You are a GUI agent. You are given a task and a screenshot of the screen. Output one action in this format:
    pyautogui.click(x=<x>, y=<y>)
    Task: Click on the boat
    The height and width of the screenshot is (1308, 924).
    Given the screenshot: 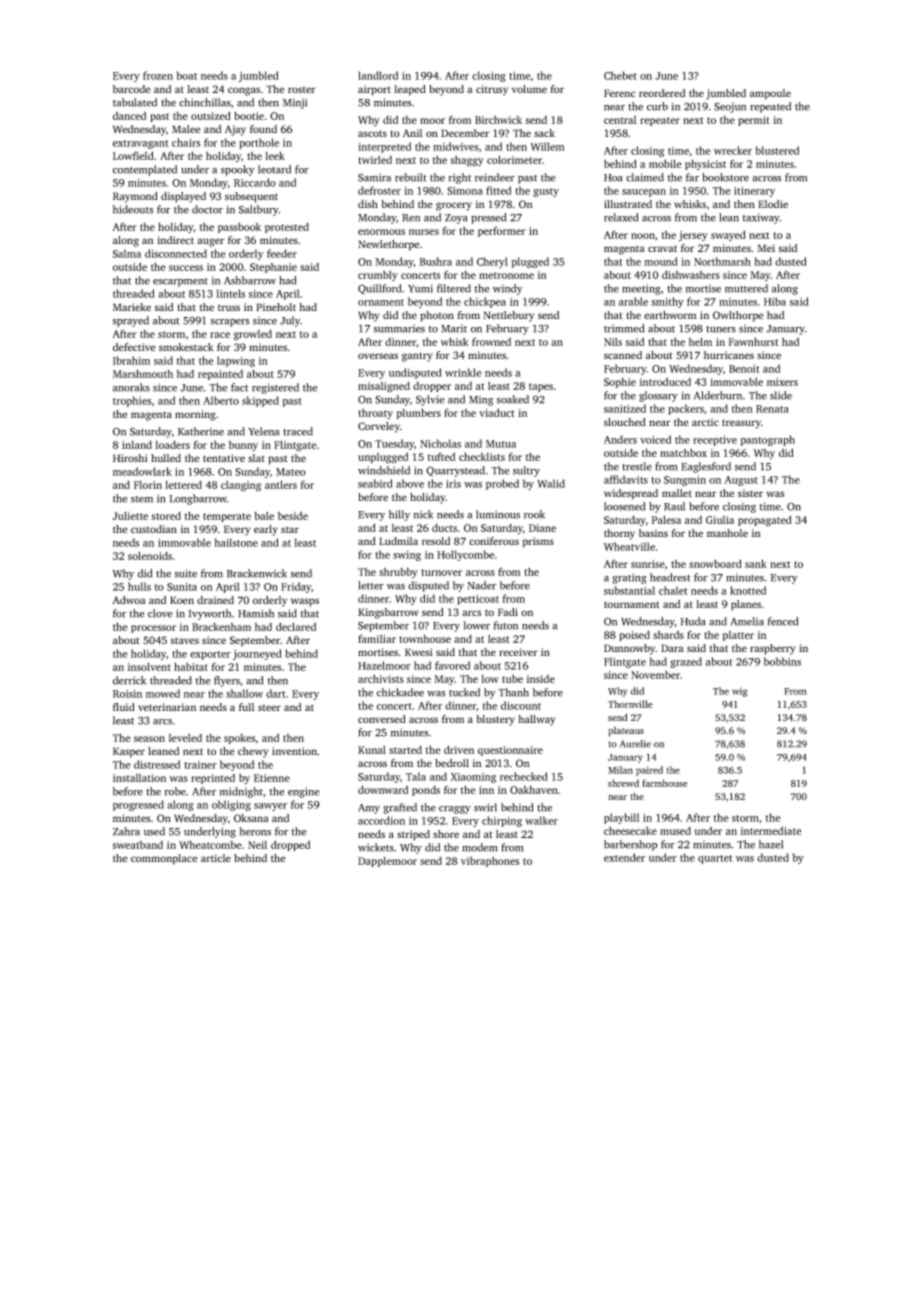 What is the action you would take?
    pyautogui.click(x=187, y=75)
